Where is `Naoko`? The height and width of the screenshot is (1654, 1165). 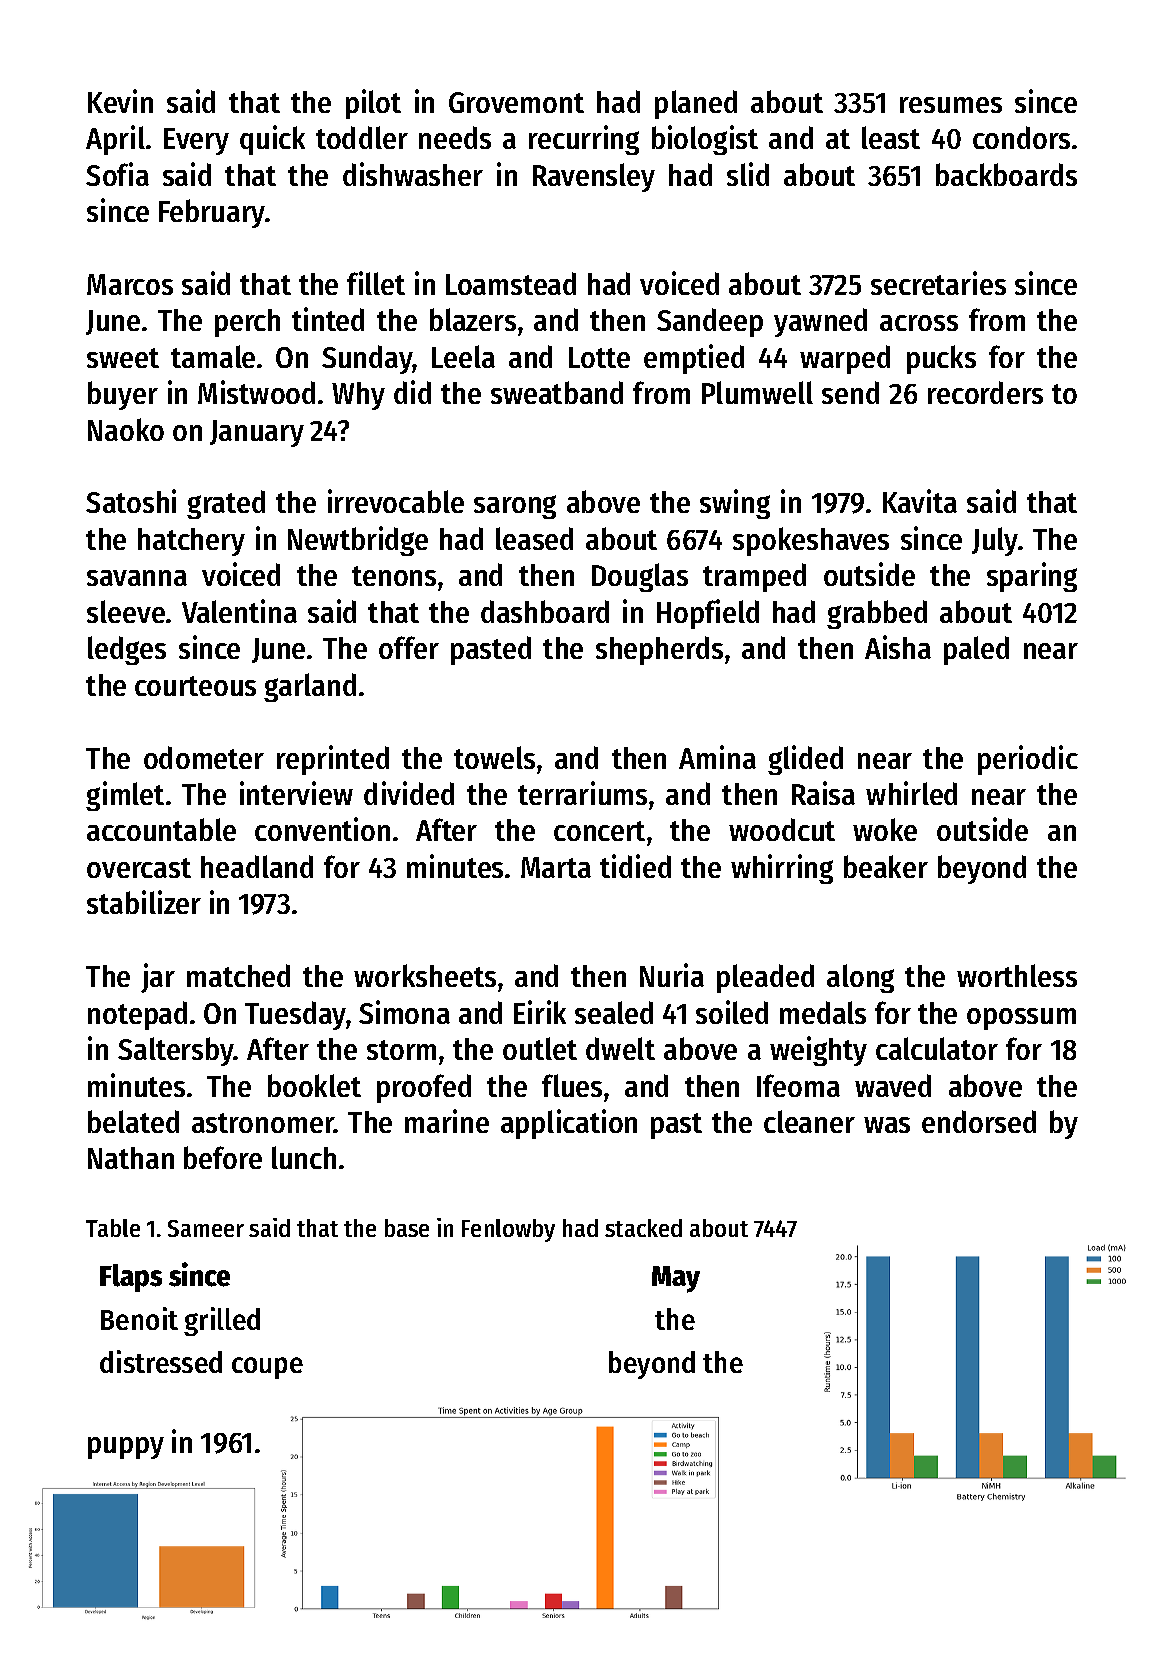 Naoko is located at coordinates (126, 429).
